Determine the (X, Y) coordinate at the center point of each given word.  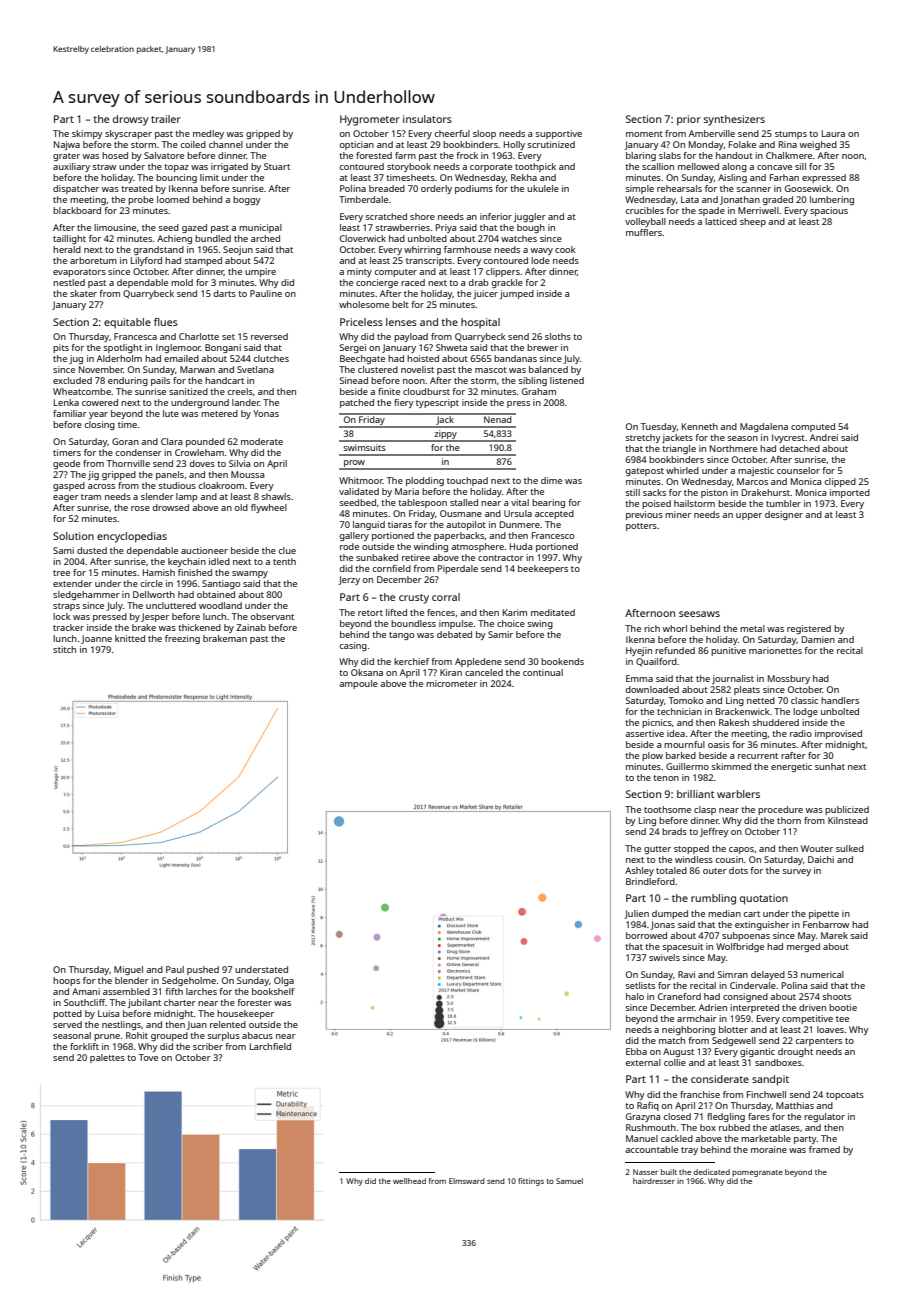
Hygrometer (370, 120)
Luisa (108, 1013)
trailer (166, 119)
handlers (840, 700)
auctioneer (204, 550)
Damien (818, 639)
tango (401, 636)
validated (359, 491)
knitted (130, 638)
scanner (754, 189)
